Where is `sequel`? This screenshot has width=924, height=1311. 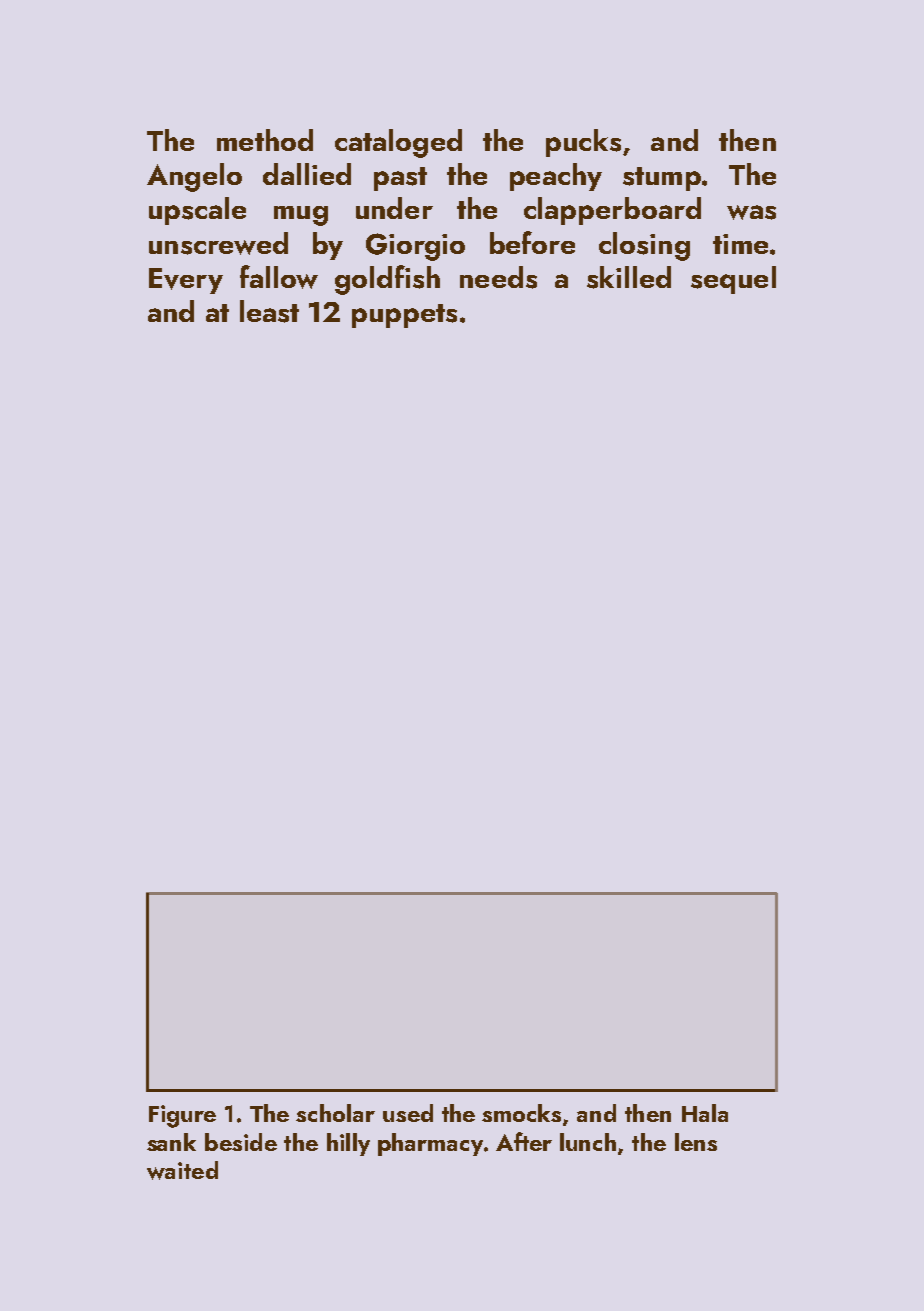
sequel is located at coordinates (733, 280).
